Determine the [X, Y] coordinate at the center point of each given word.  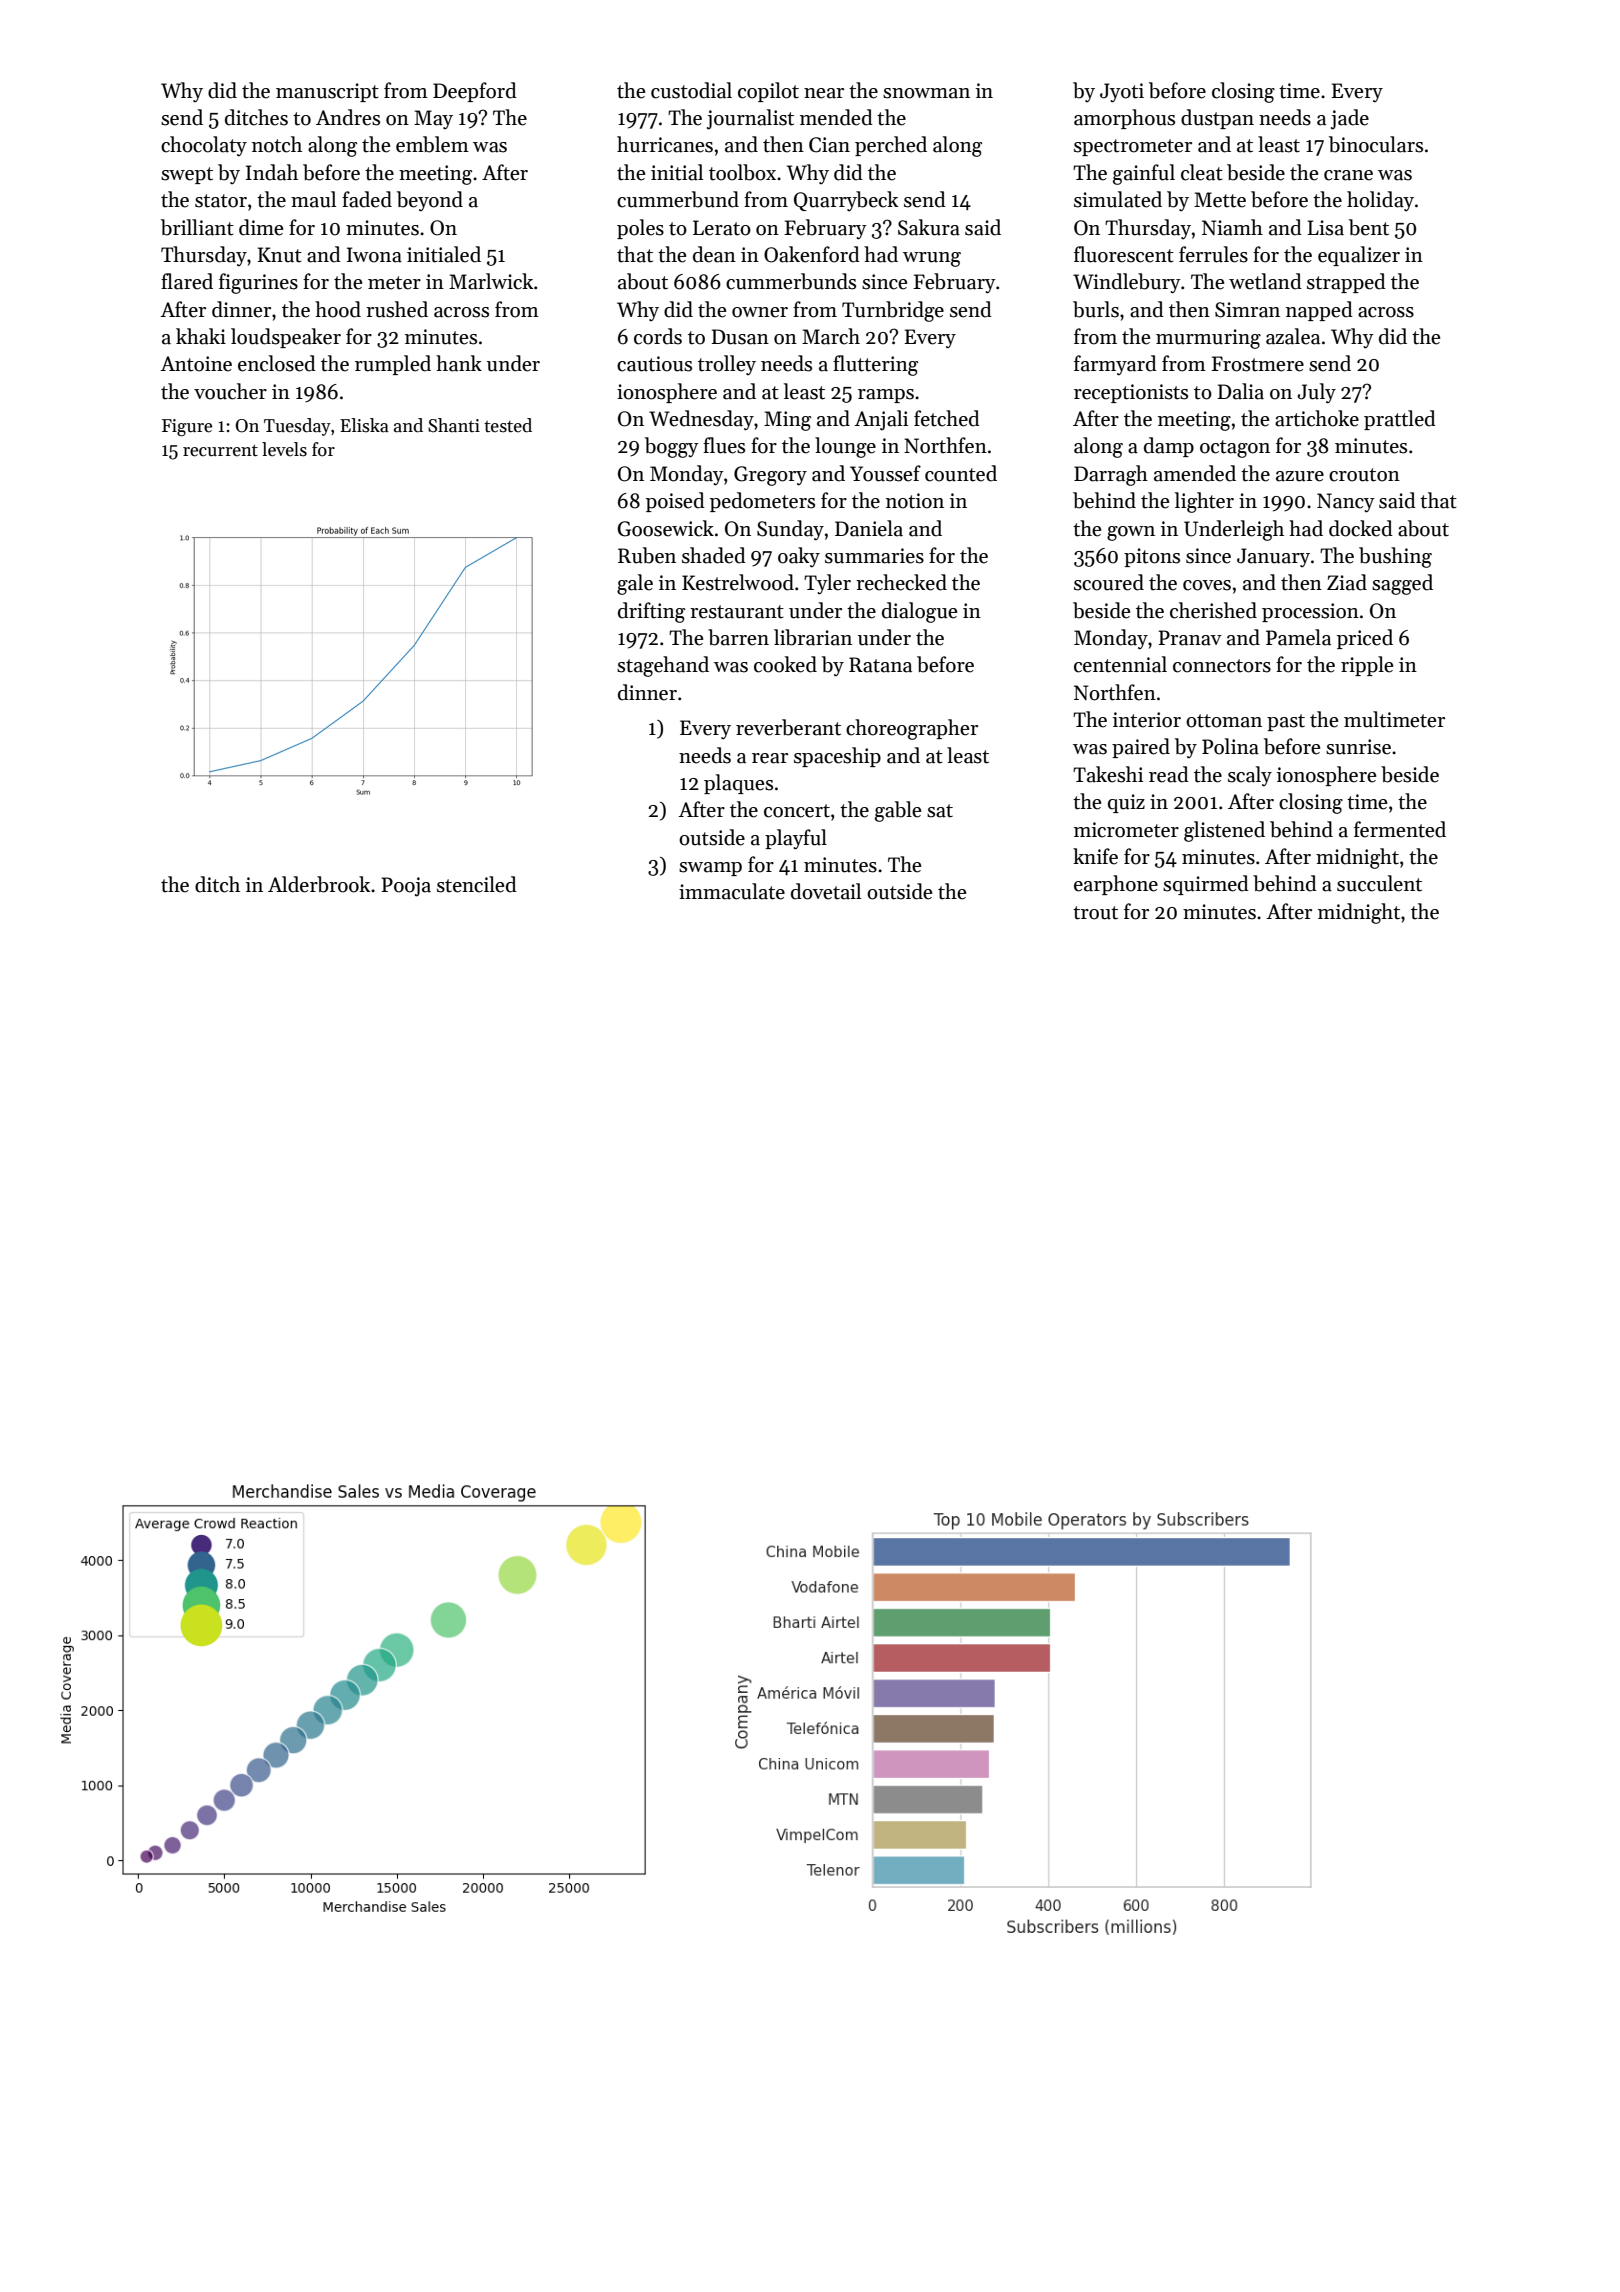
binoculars [1376, 144]
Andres [348, 117]
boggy [672, 447]
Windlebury [1127, 283]
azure [1300, 476]
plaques [738, 784]
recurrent [220, 450]
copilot [768, 92]
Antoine [196, 364]
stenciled [477, 884]
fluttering [875, 365]
